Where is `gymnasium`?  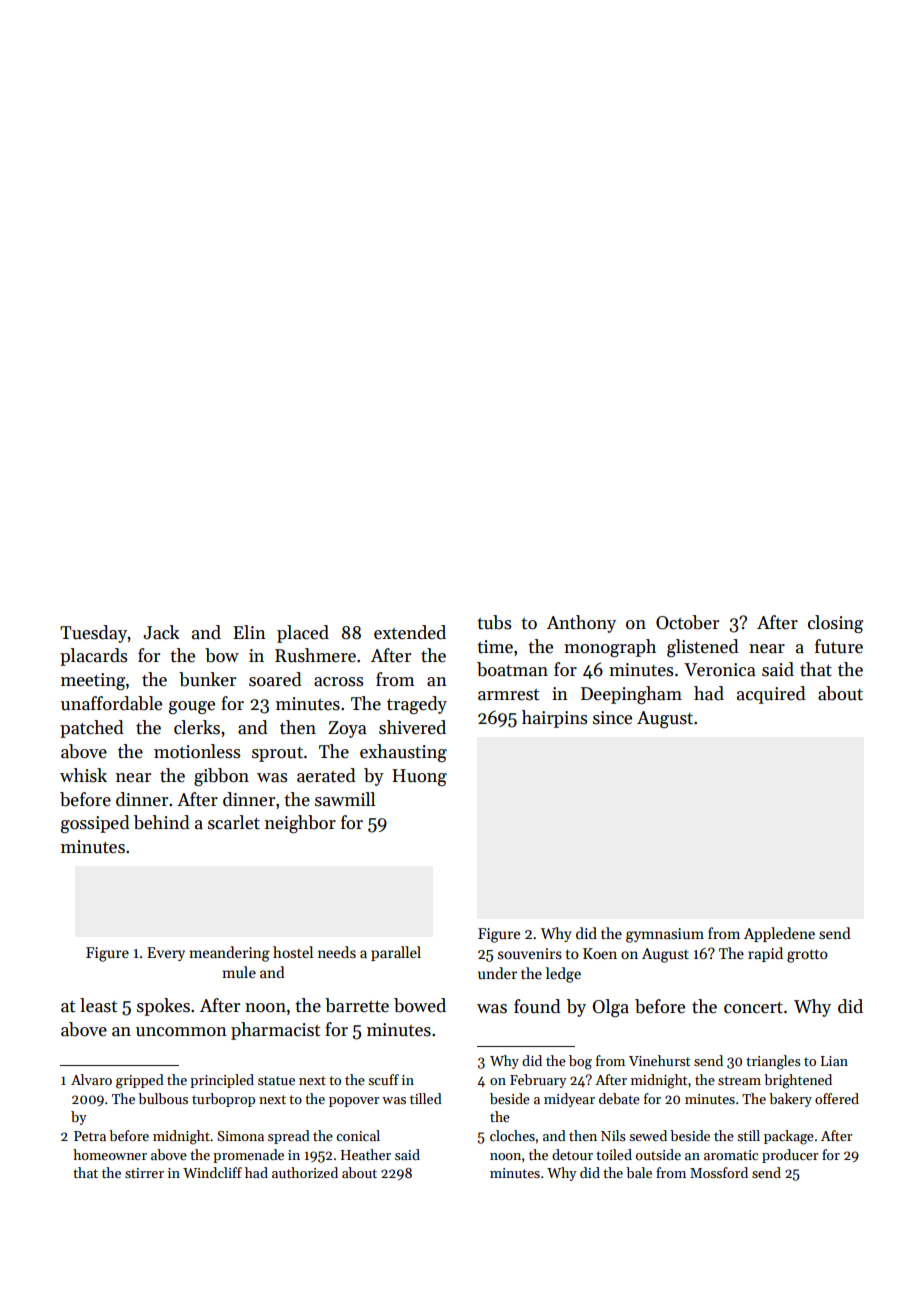 gymnasium is located at coordinates (665, 935).
